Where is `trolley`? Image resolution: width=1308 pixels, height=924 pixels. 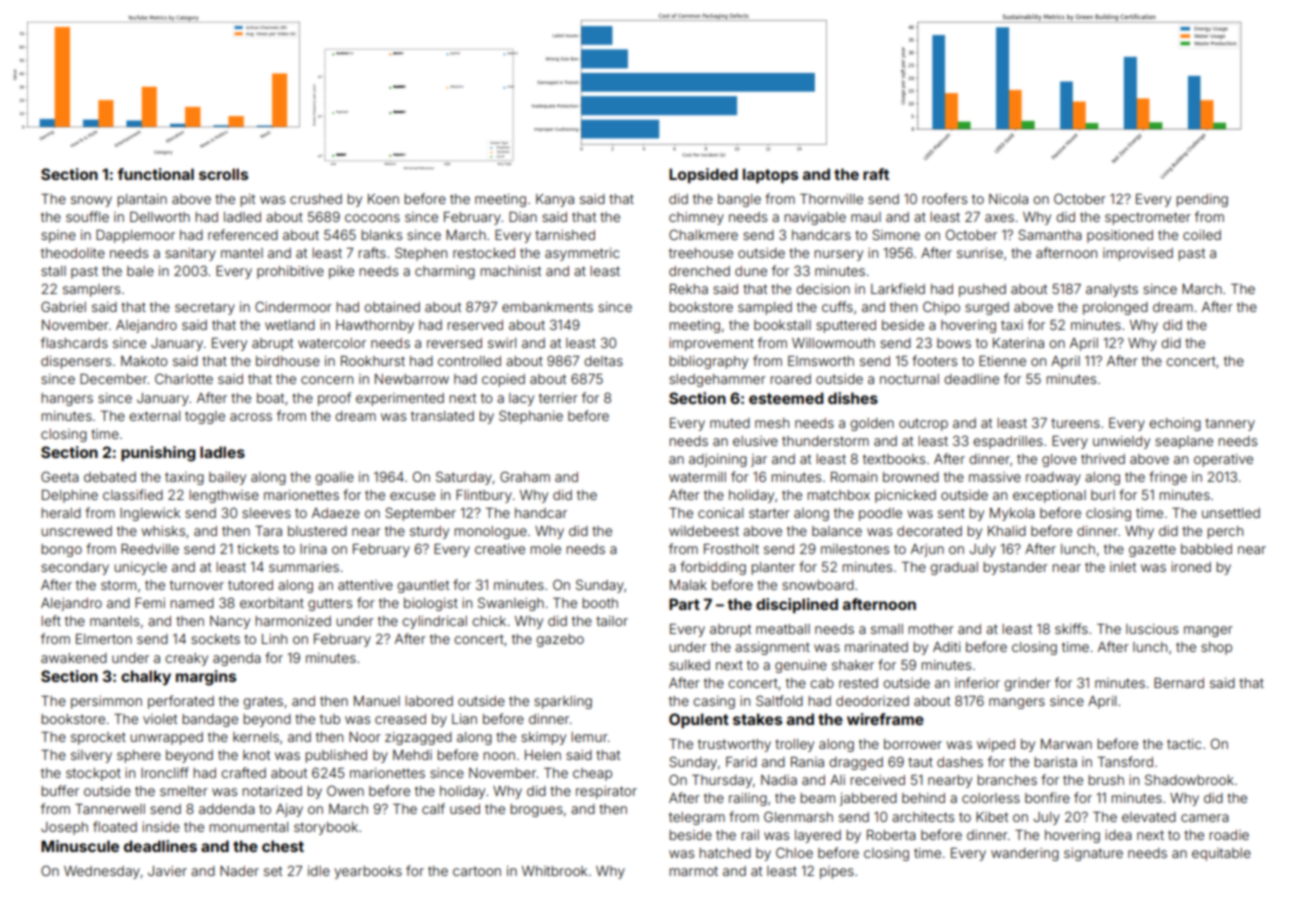 trolley is located at coordinates (794, 745).
